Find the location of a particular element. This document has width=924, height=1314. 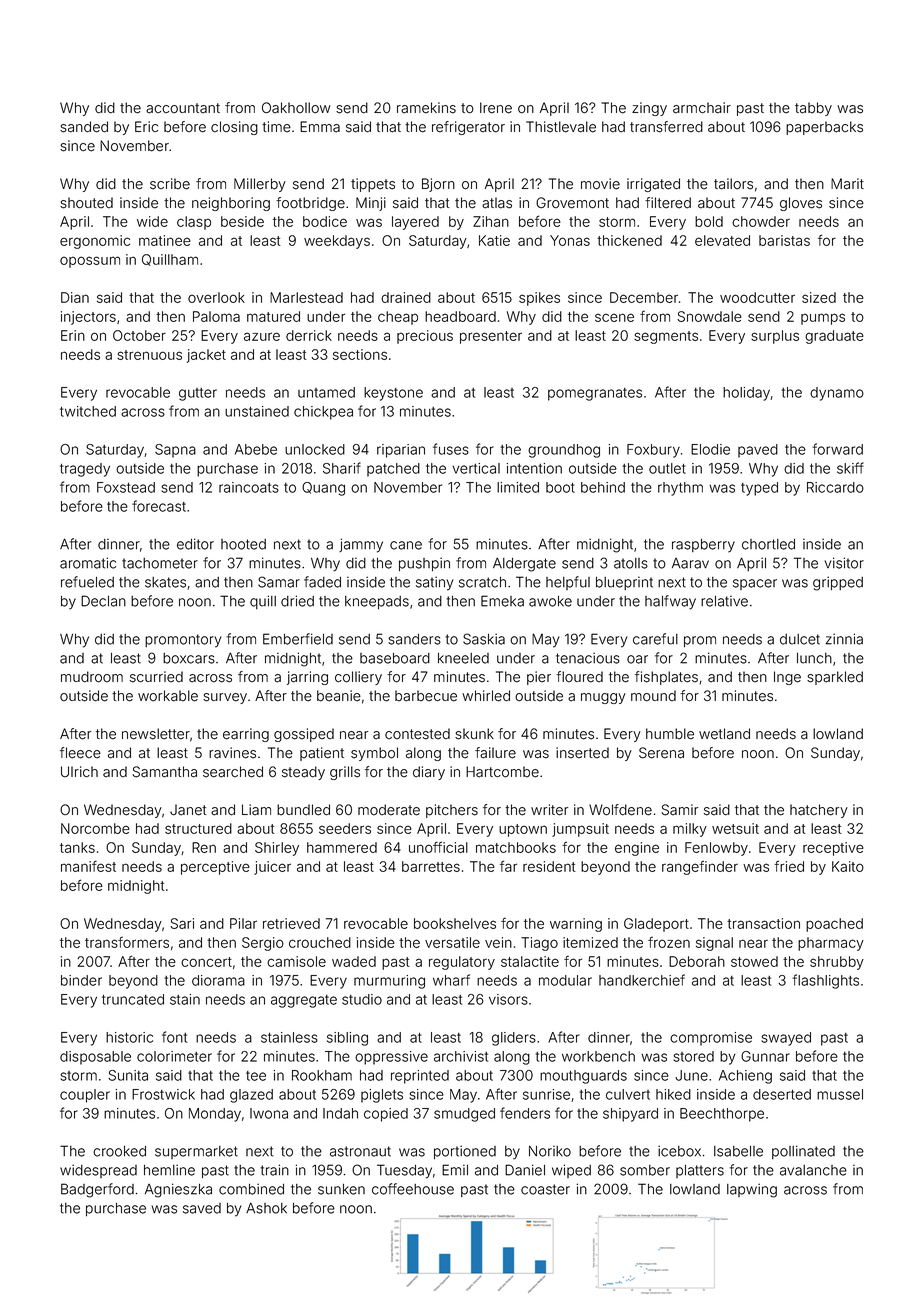

ravines is located at coordinates (232, 753).
